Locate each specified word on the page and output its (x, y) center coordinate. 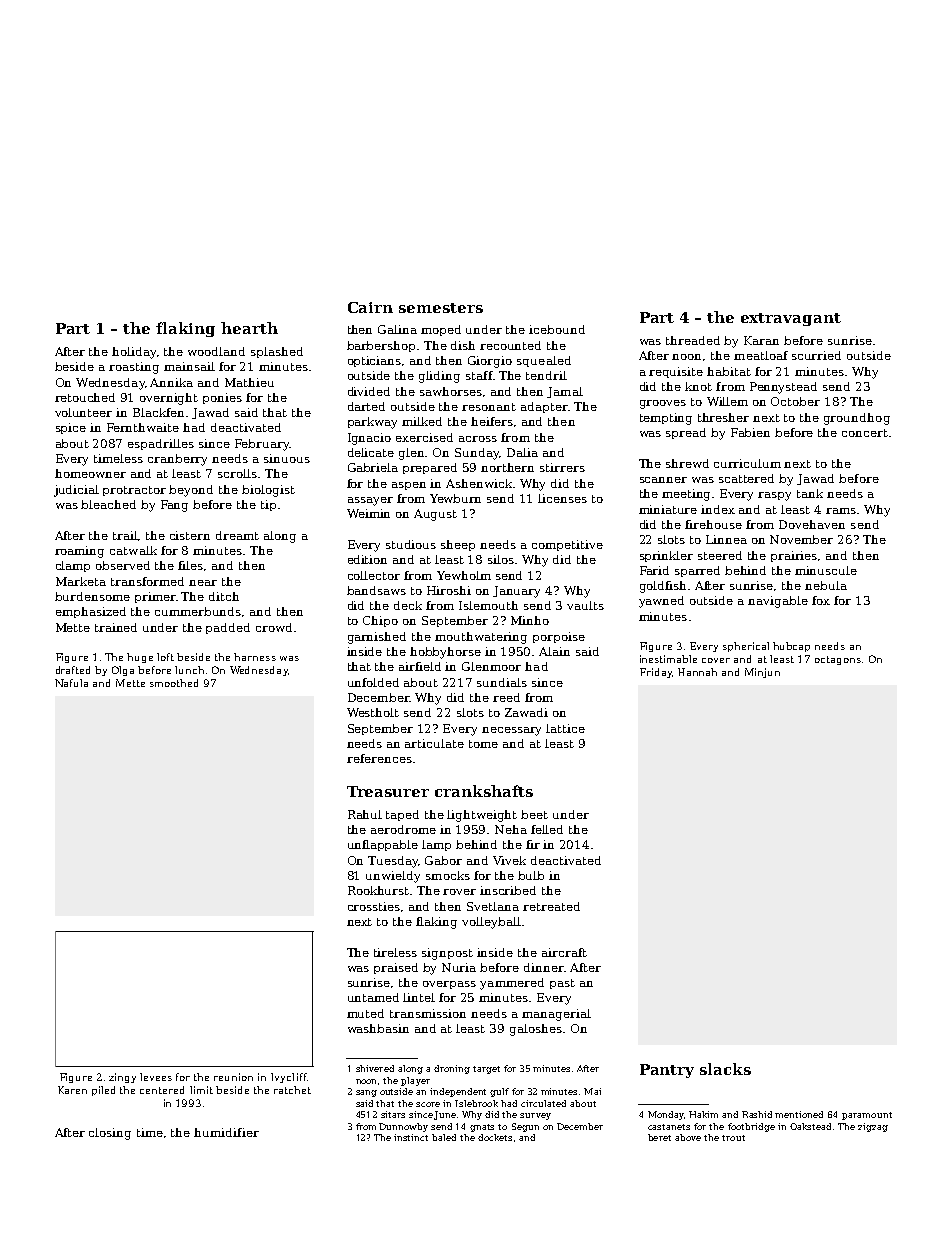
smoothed (174, 683)
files (190, 565)
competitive (567, 545)
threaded (693, 340)
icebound (557, 329)
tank (810, 493)
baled (444, 1137)
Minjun (762, 673)
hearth (249, 328)
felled (547, 829)
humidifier (226, 1132)
